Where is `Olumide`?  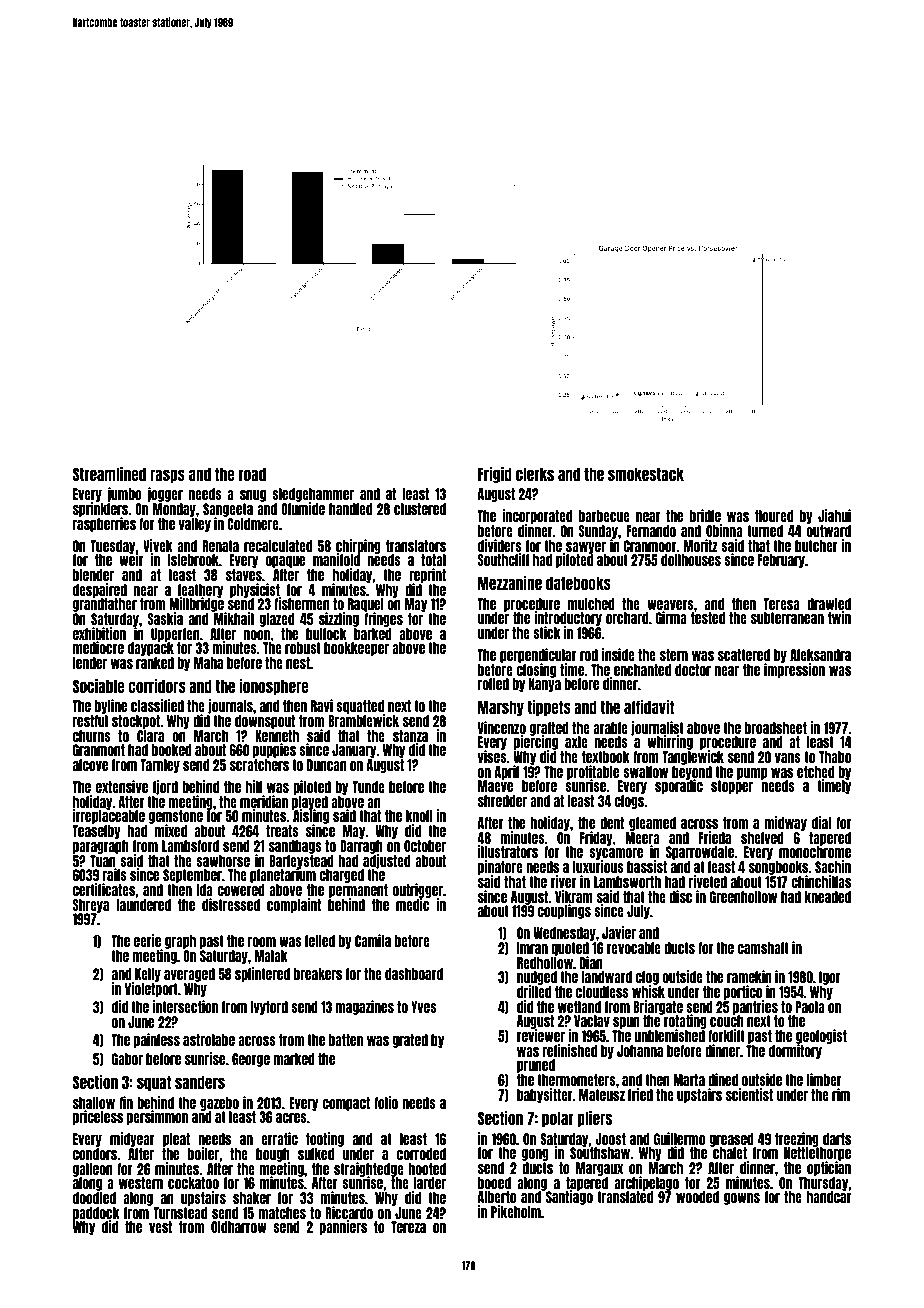 Olumide is located at coordinates (303, 509).
